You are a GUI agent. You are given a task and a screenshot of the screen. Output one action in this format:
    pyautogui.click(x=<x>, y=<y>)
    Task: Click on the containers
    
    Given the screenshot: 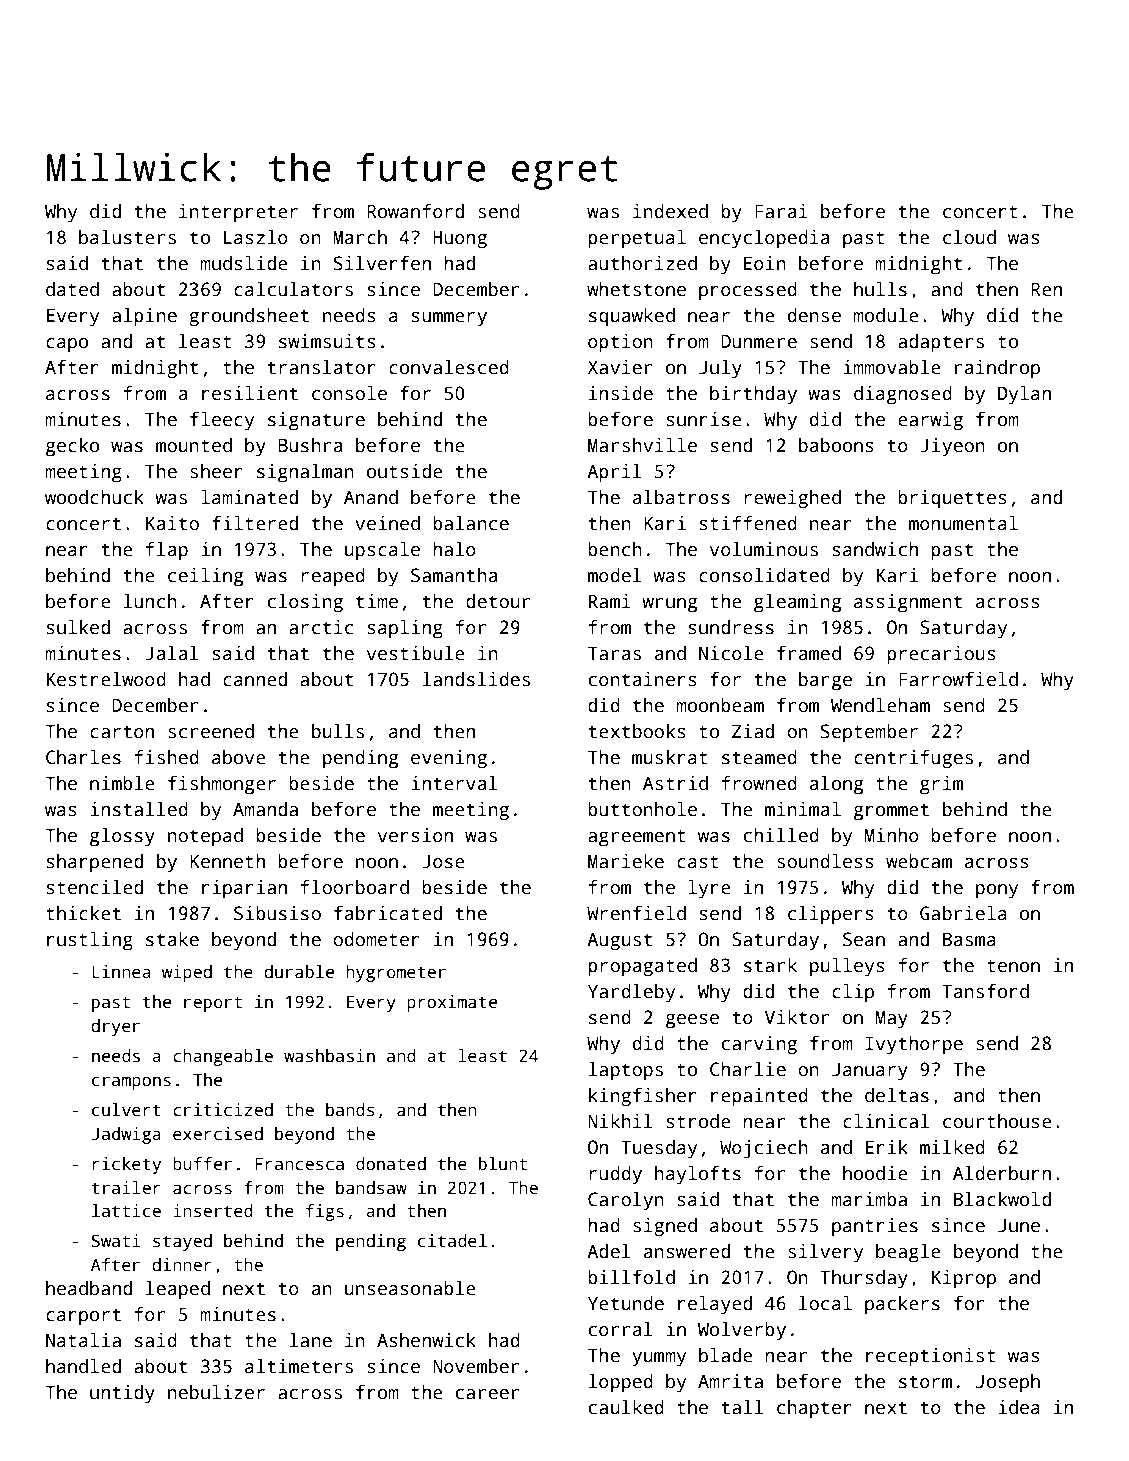 What is the action you would take?
    pyautogui.click(x=643, y=679)
